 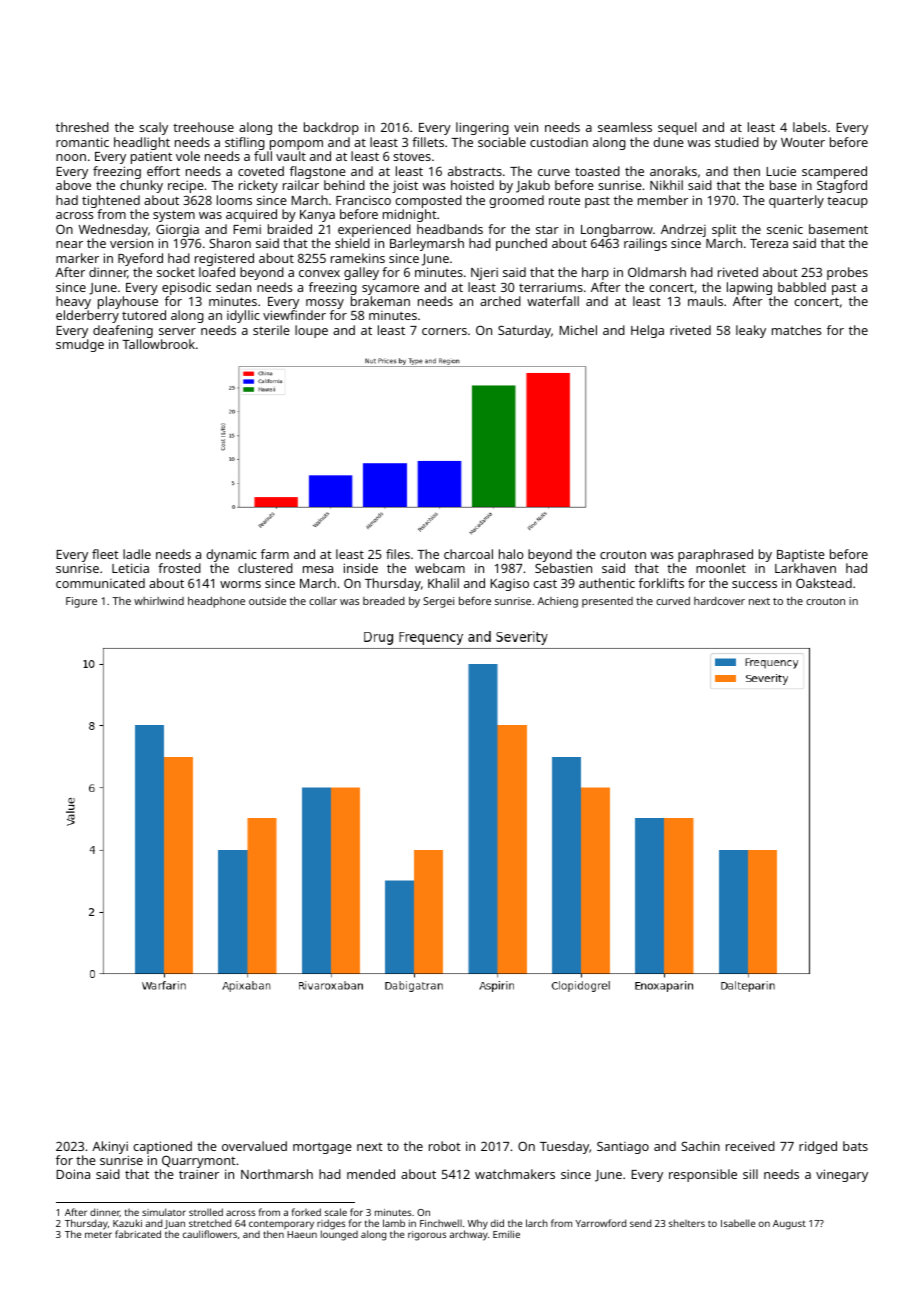 I want to click on headbands, so click(x=450, y=229).
